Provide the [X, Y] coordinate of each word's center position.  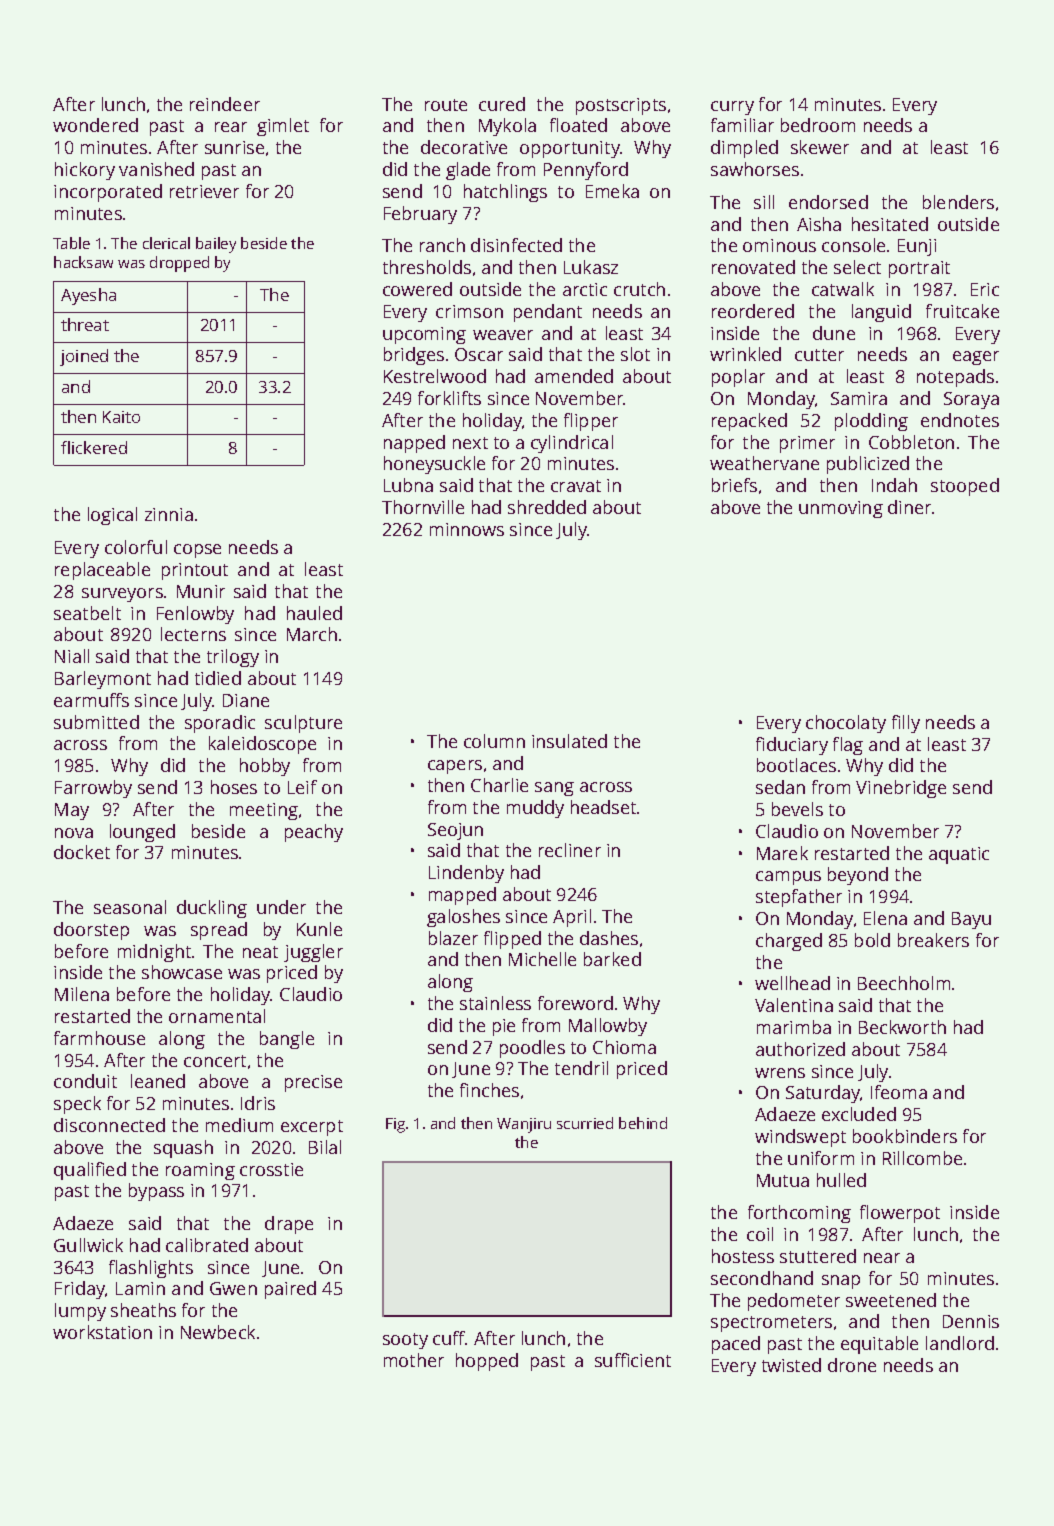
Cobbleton [911, 442]
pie [504, 1027]
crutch [639, 289]
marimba [794, 1027]
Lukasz [591, 267]
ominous [779, 245]
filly [906, 724]
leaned [158, 1081]
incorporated [108, 193]
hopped [487, 1362]
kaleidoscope [262, 745]
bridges [414, 356]
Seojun [455, 831]
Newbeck [218, 1332]
